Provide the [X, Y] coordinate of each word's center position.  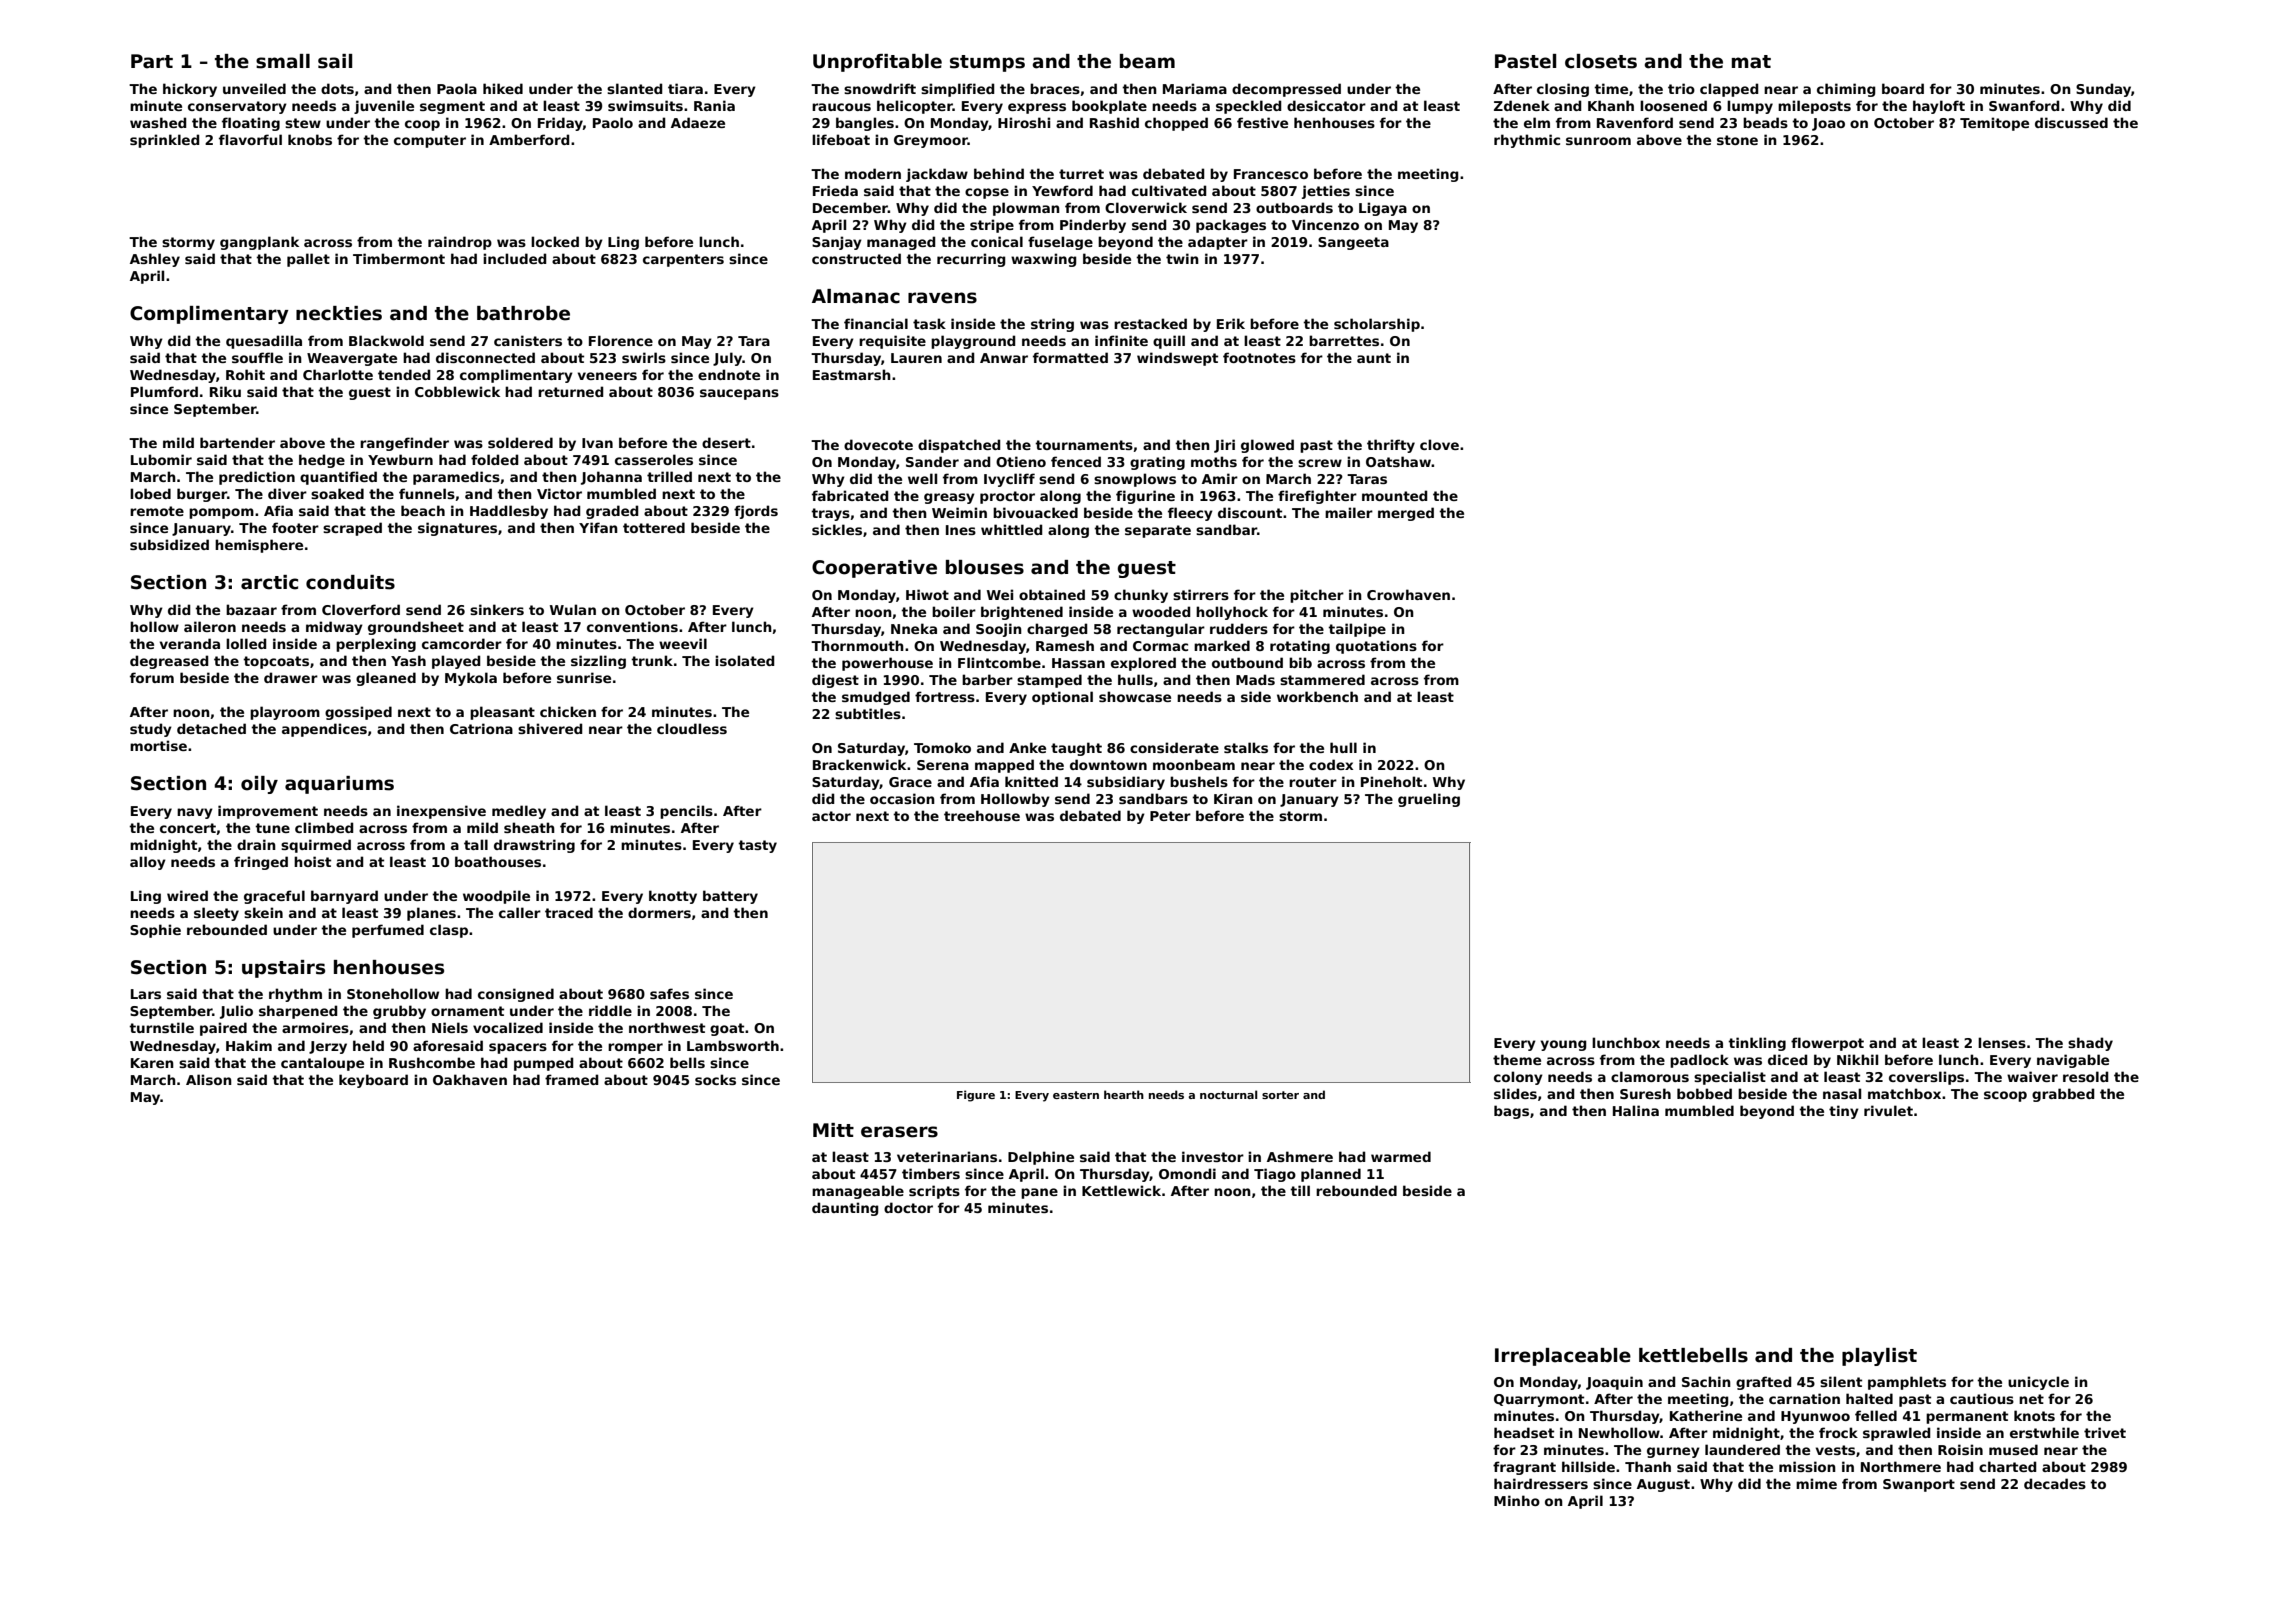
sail [335, 61]
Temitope [1994, 124]
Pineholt [1391, 781]
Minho [1517, 1500]
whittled [1012, 529]
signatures [457, 529]
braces [1055, 88]
